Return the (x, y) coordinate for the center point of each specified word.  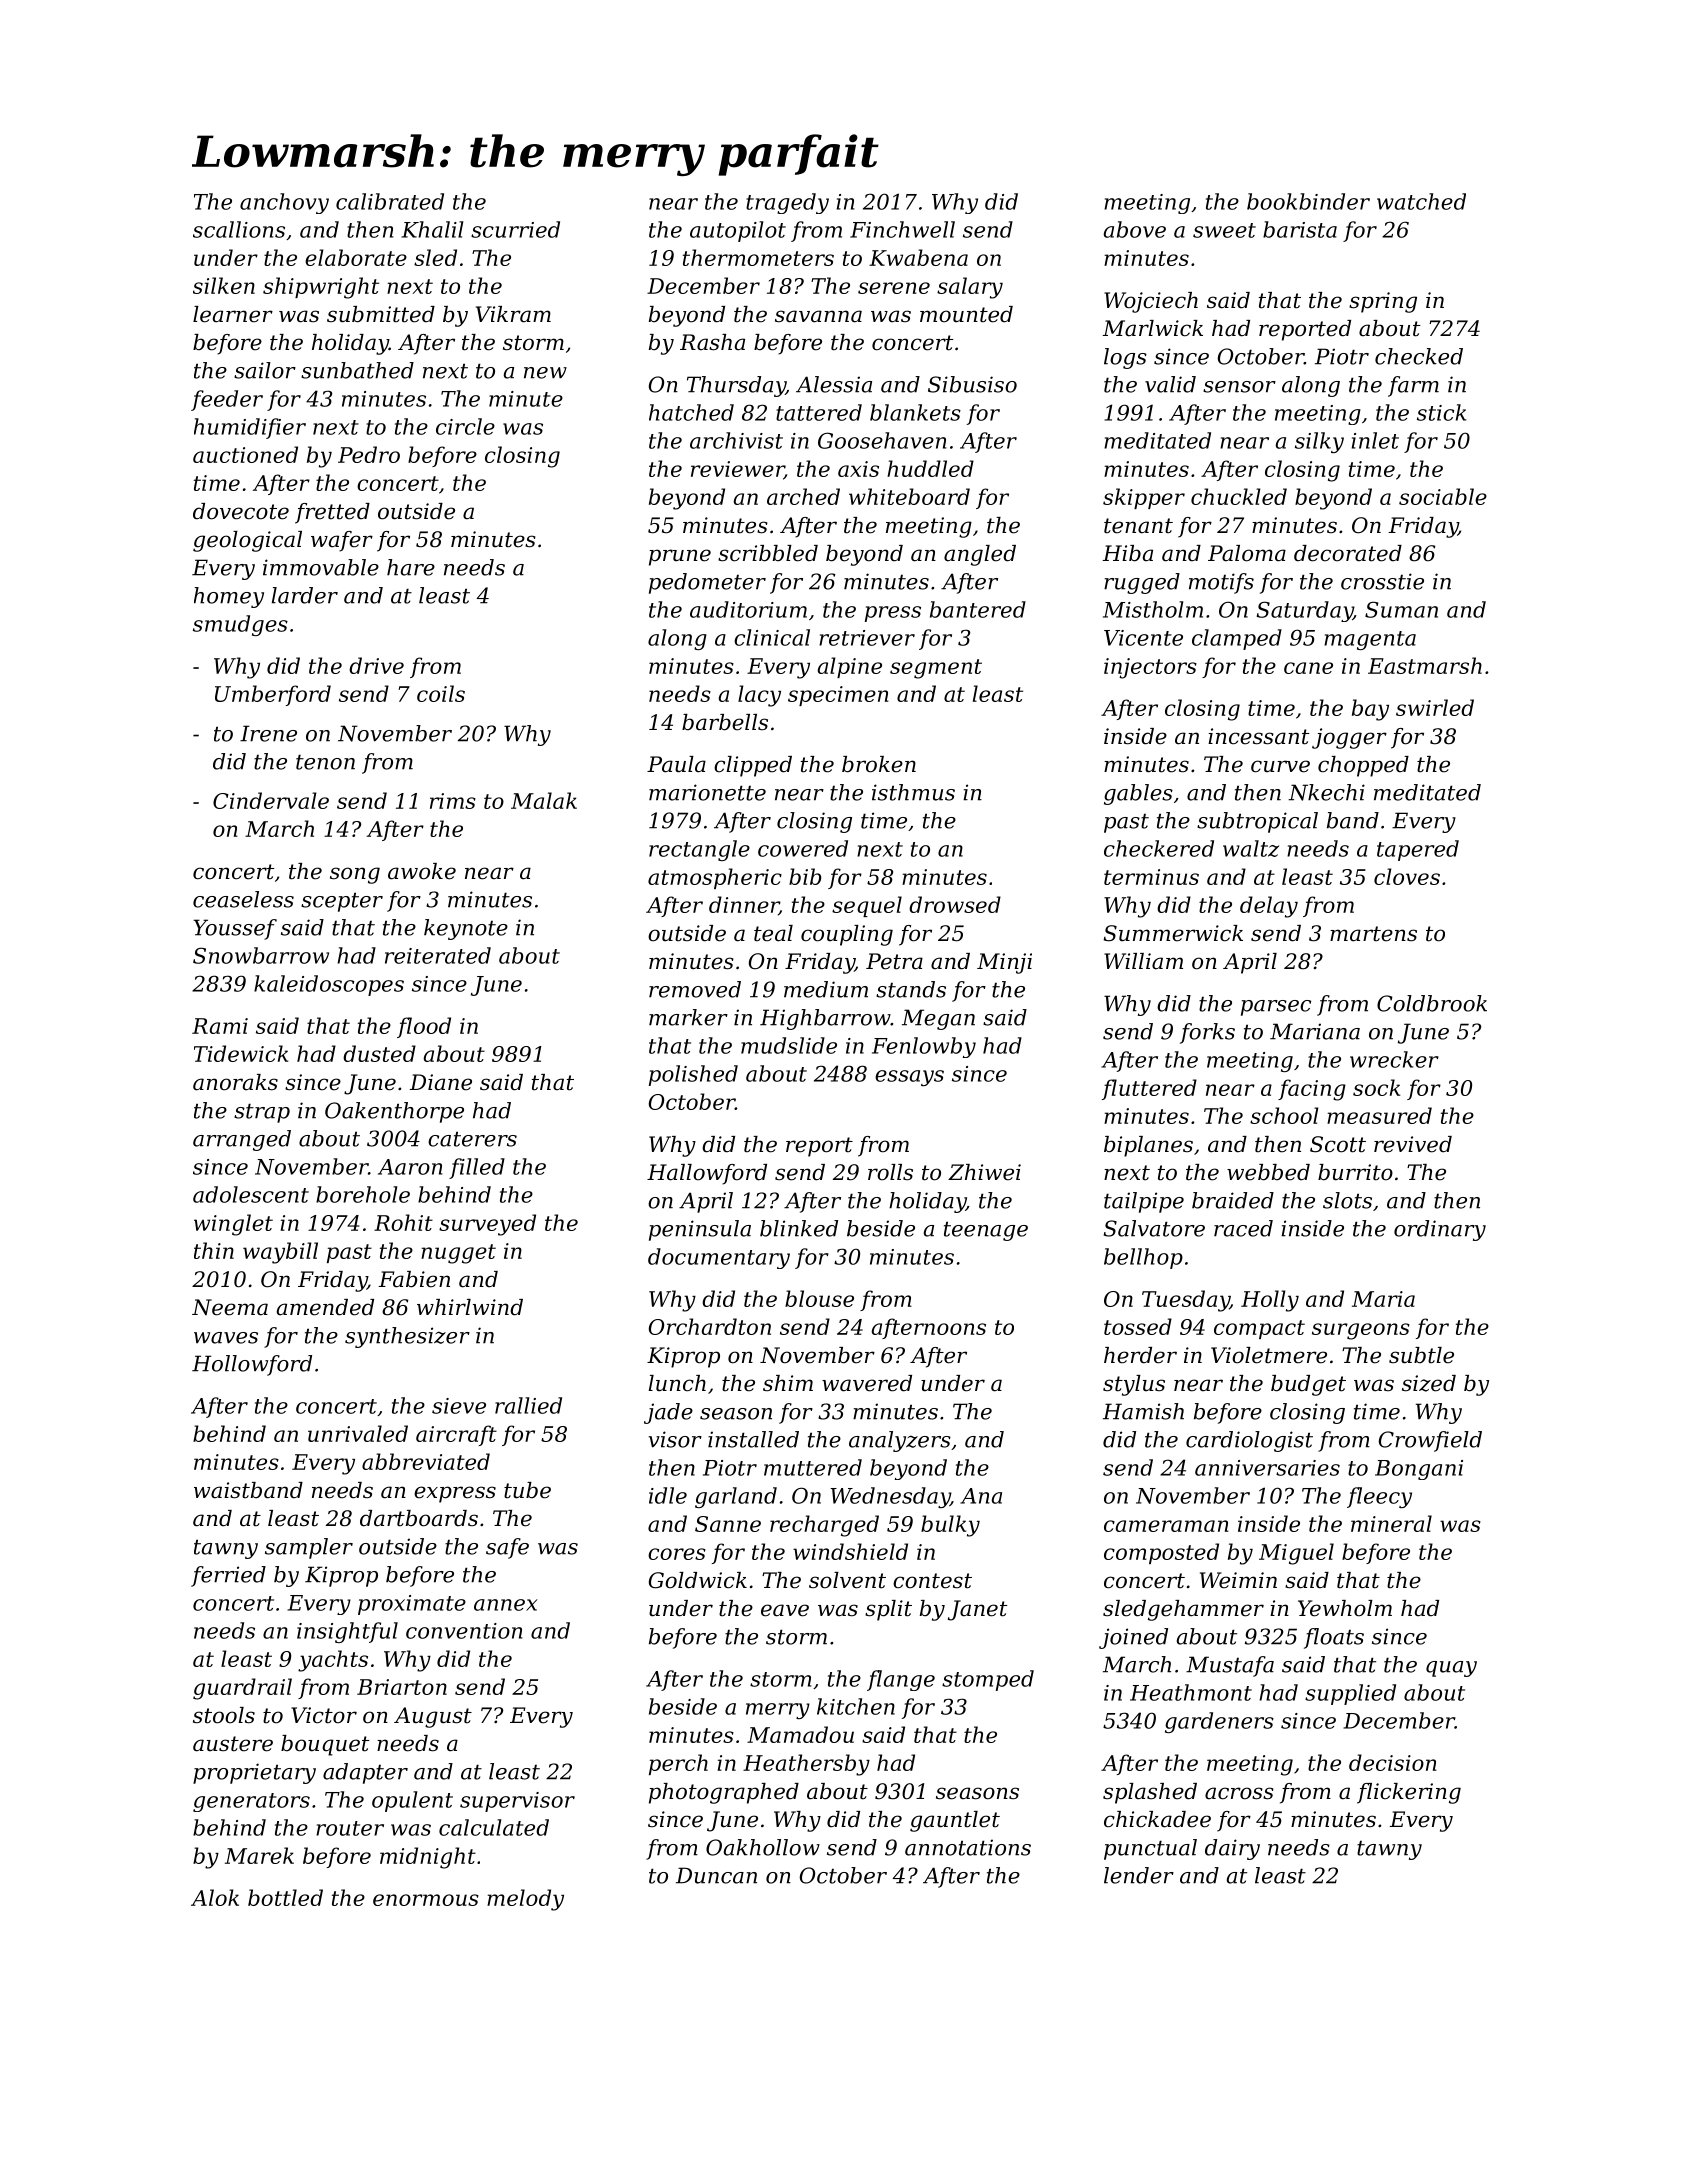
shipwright (321, 288)
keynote (466, 929)
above (1134, 229)
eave (785, 1610)
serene (894, 288)
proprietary (254, 1773)
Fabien (414, 1279)
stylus (1134, 1385)
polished (693, 1075)
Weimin (1238, 1580)
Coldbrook (1432, 1003)
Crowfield (1430, 1441)
